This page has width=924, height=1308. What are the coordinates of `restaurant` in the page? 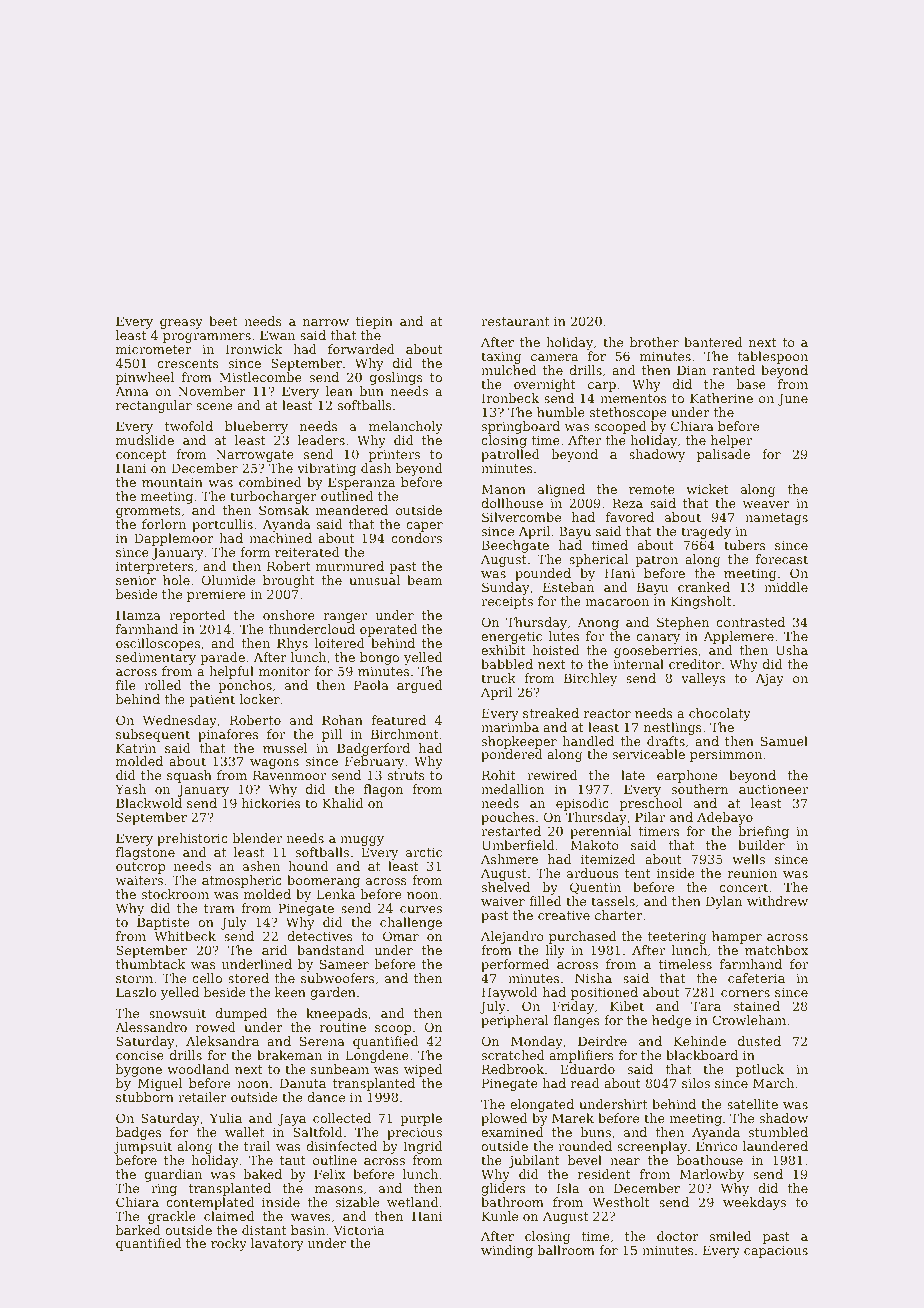 It's located at (515, 321).
